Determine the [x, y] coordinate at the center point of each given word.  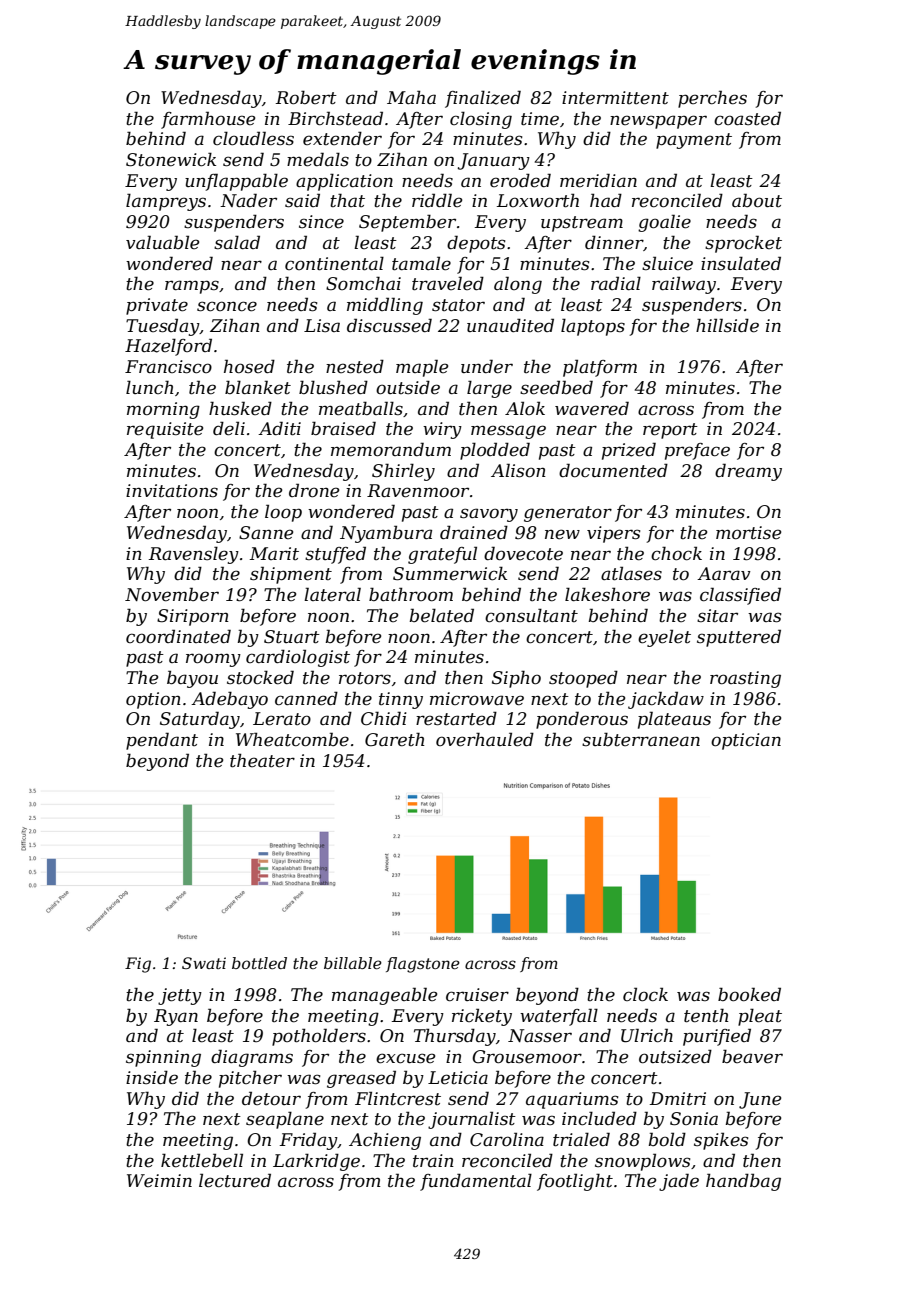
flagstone [423, 965]
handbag [743, 1182]
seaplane [285, 1120]
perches [712, 99]
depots [476, 244]
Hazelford [168, 347]
